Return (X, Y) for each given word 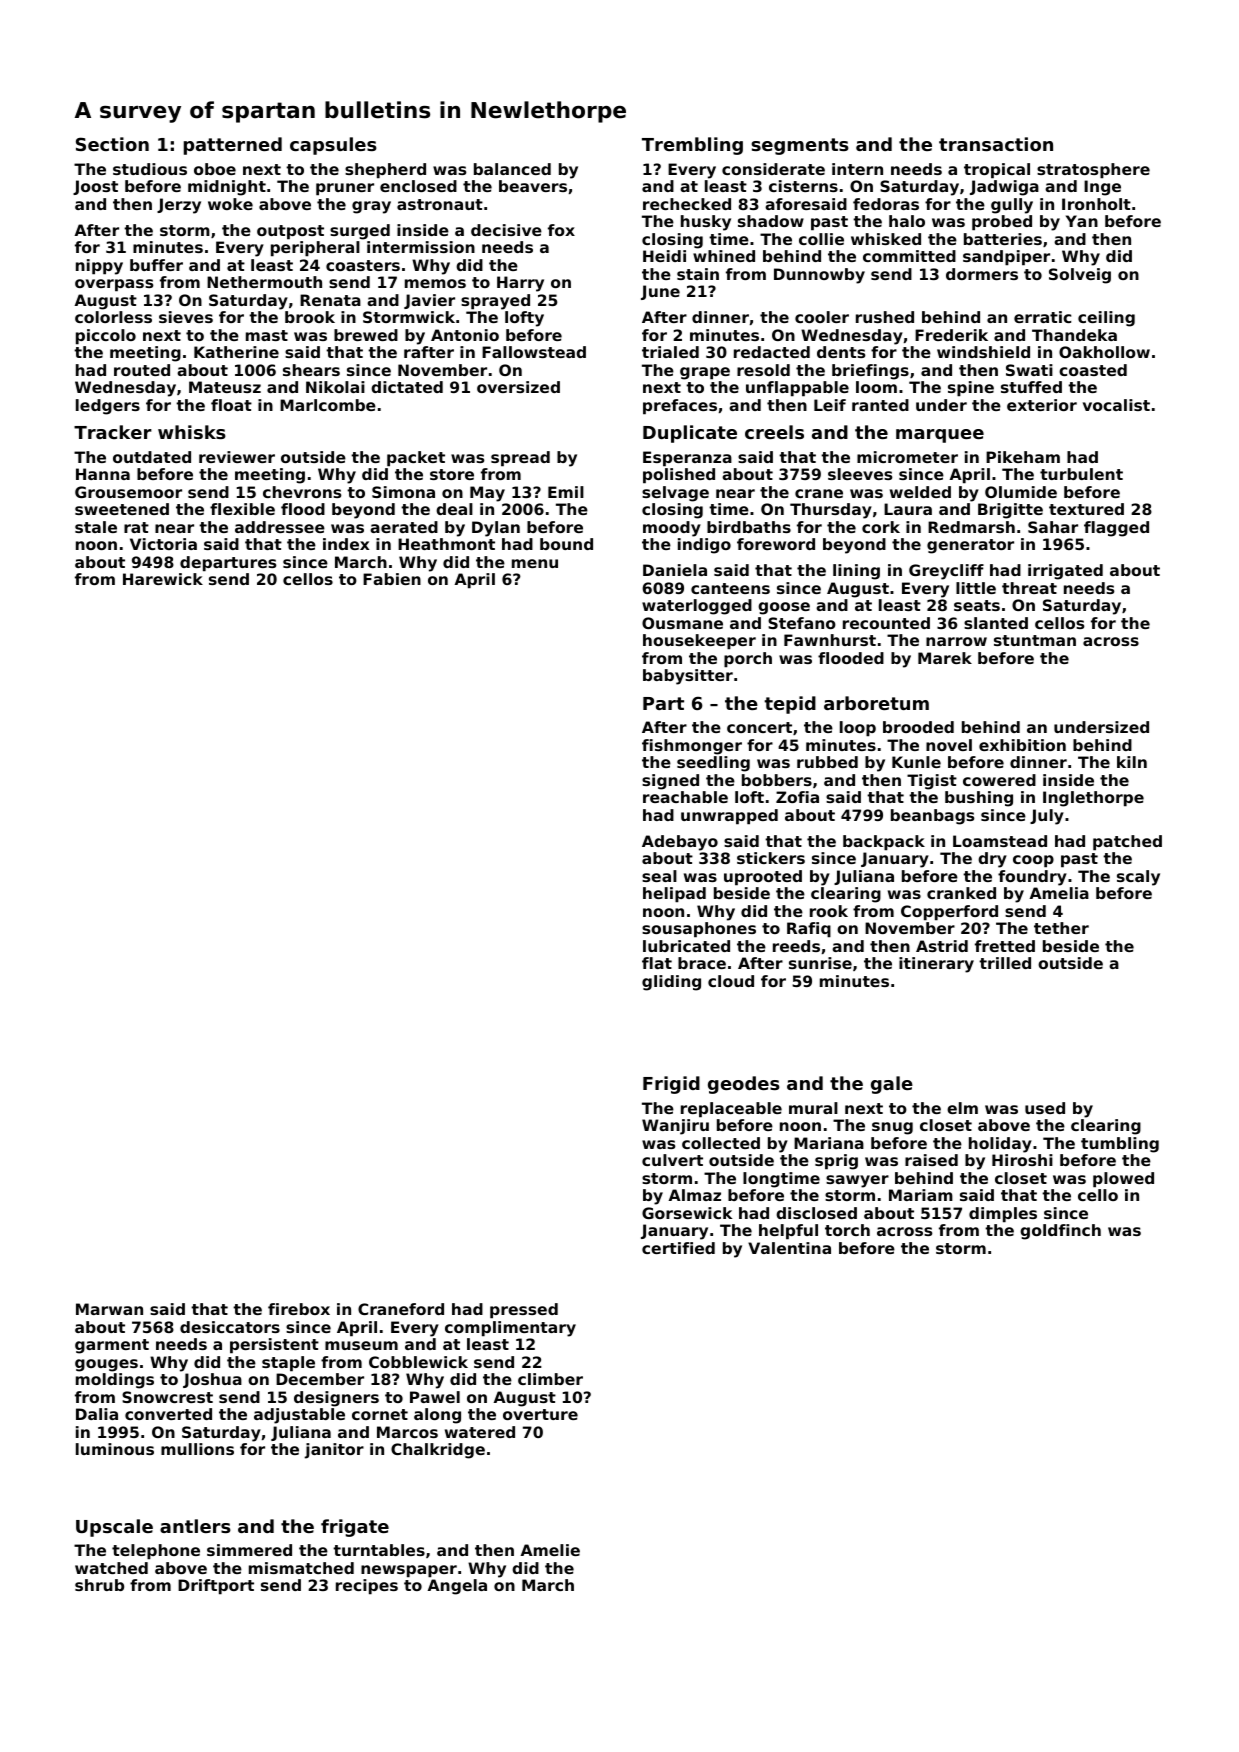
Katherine (236, 352)
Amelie (550, 1550)
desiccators (230, 1327)
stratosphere (1093, 171)
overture (540, 1414)
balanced (512, 169)
